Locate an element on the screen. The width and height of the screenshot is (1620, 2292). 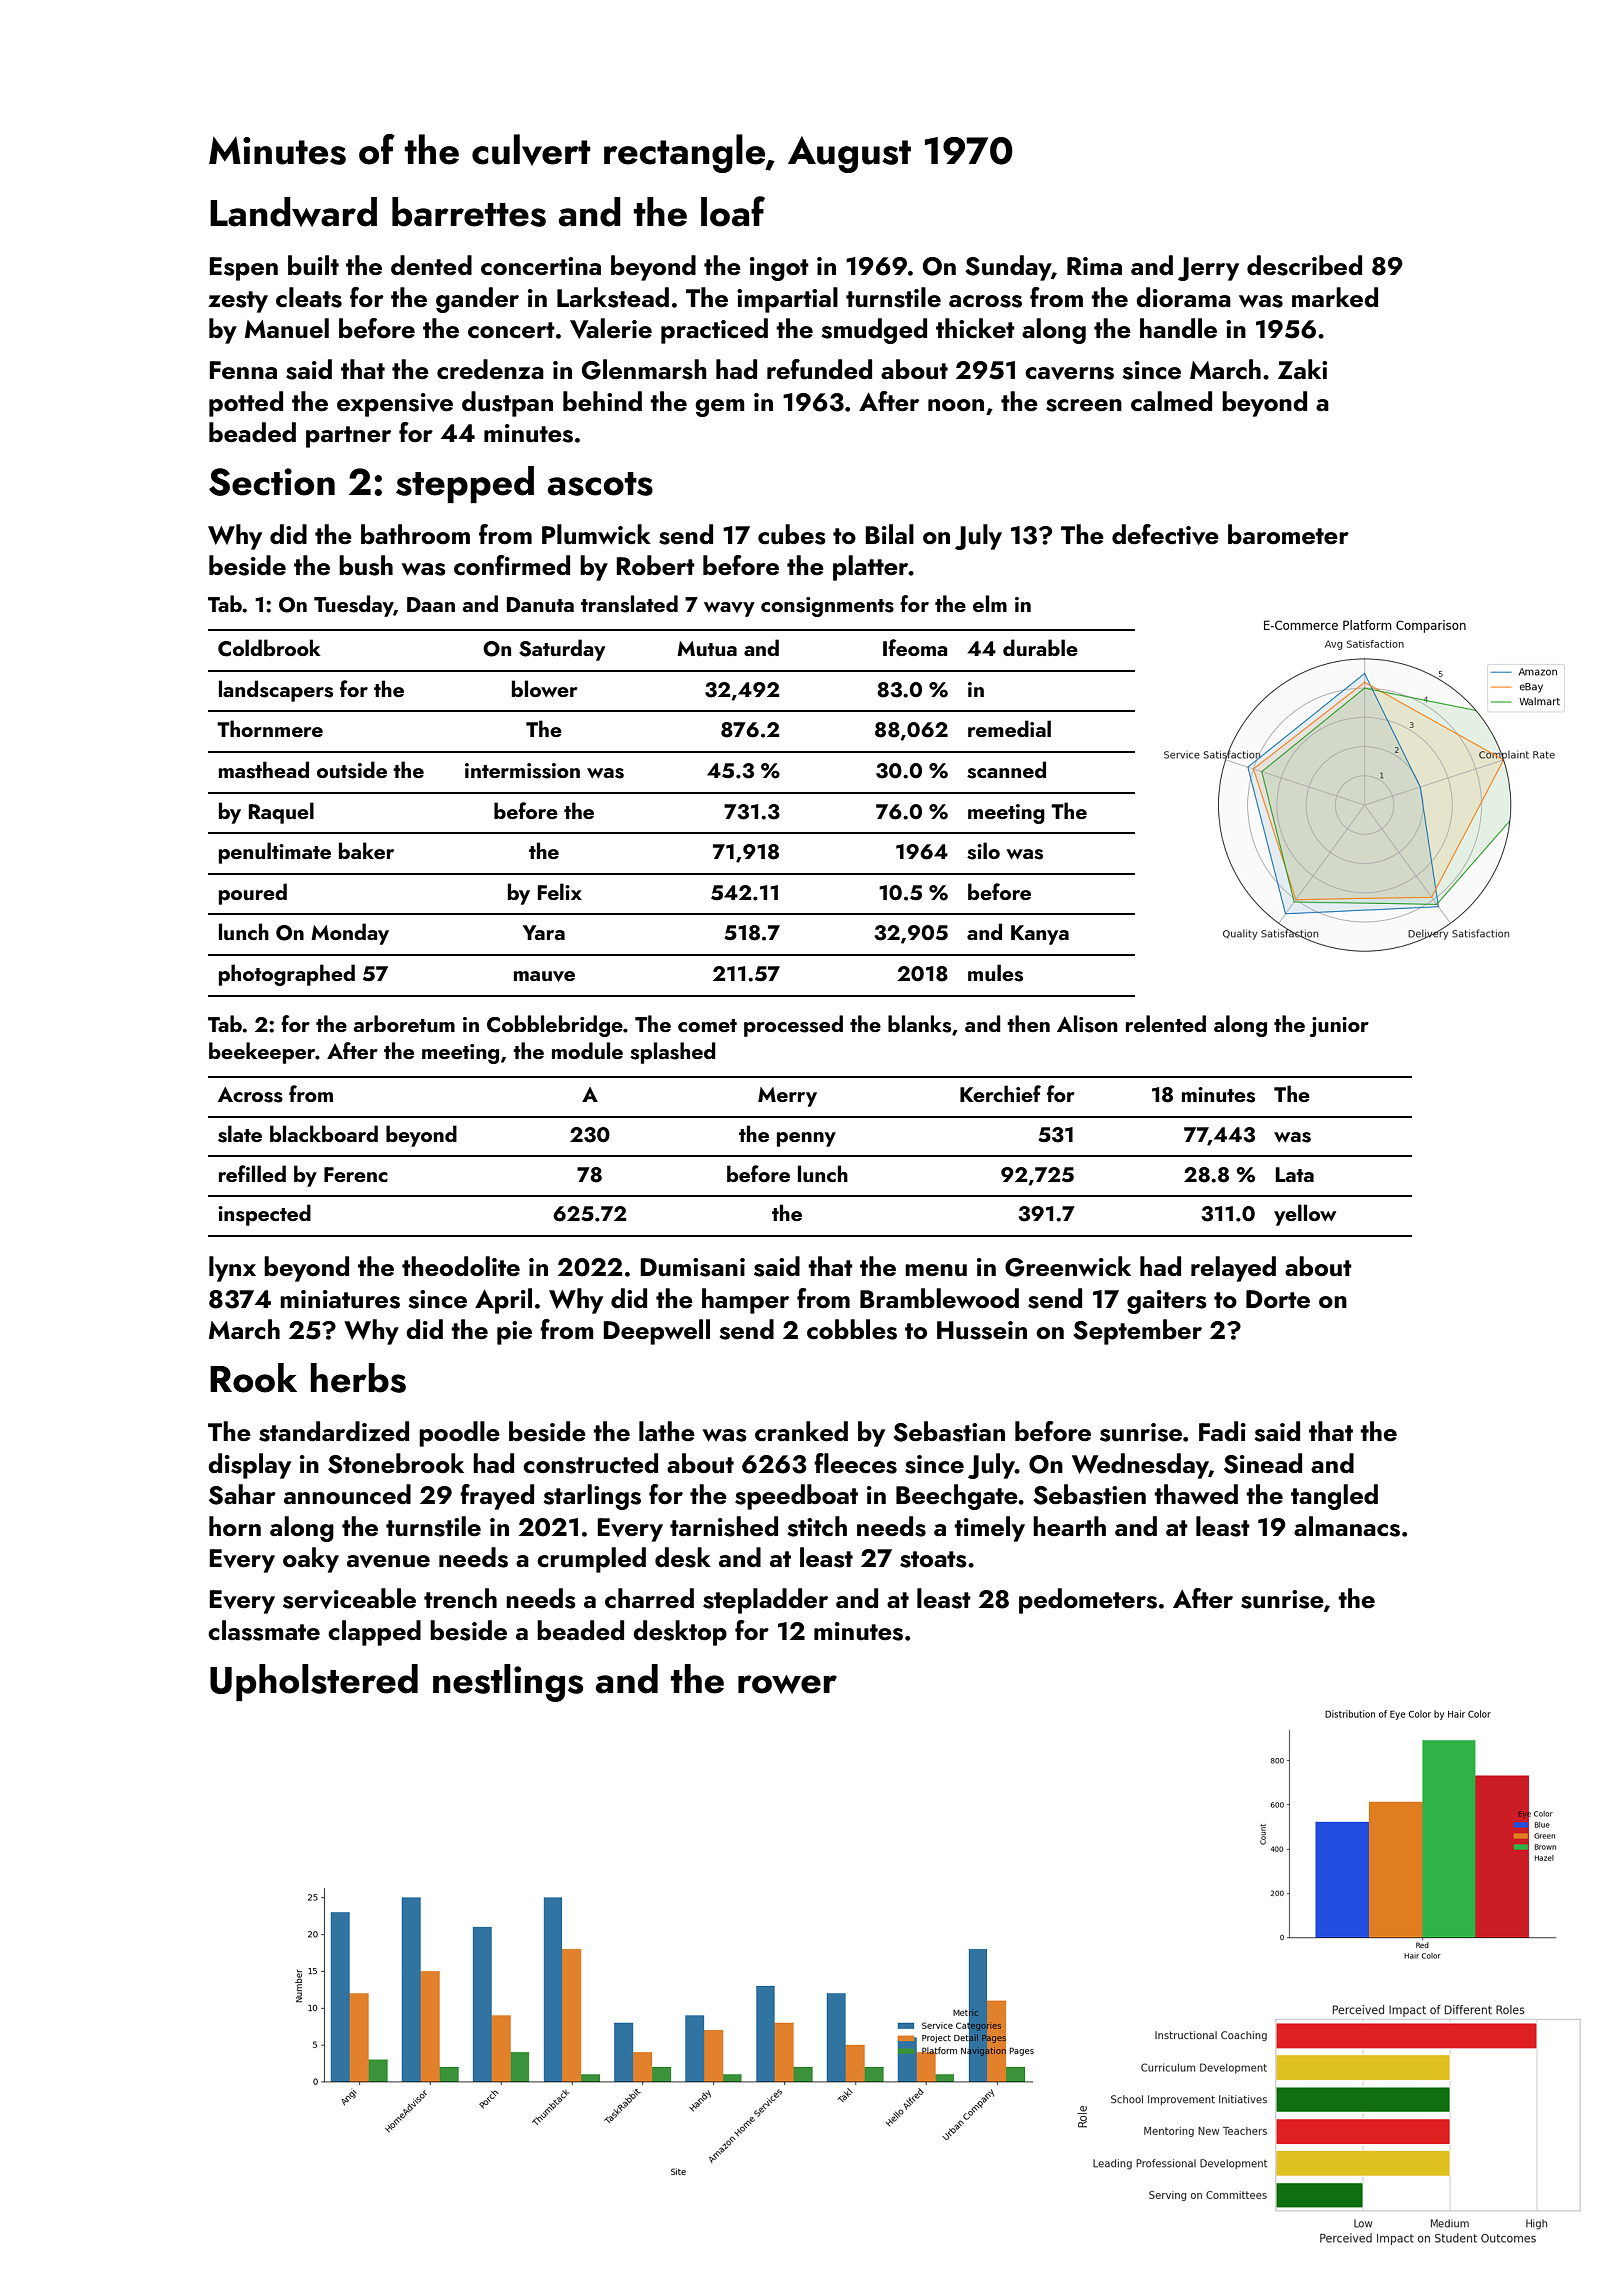
penny is located at coordinates (806, 1139).
